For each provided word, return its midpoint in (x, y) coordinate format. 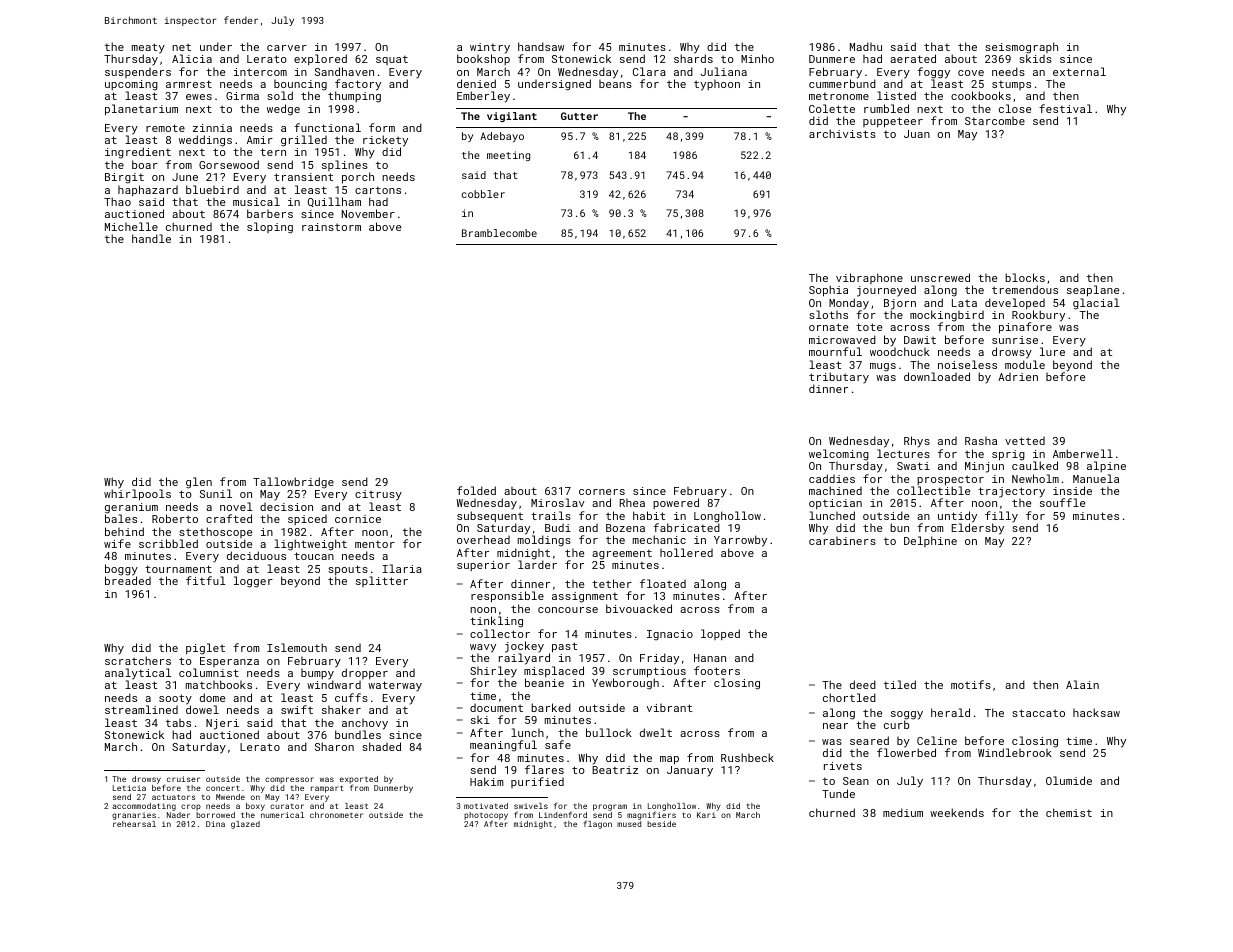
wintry (490, 49)
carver (287, 48)
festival (1065, 108)
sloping (270, 228)
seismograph (1021, 48)
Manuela (1096, 478)
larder (537, 565)
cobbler (483, 194)
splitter (382, 581)
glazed (245, 825)
